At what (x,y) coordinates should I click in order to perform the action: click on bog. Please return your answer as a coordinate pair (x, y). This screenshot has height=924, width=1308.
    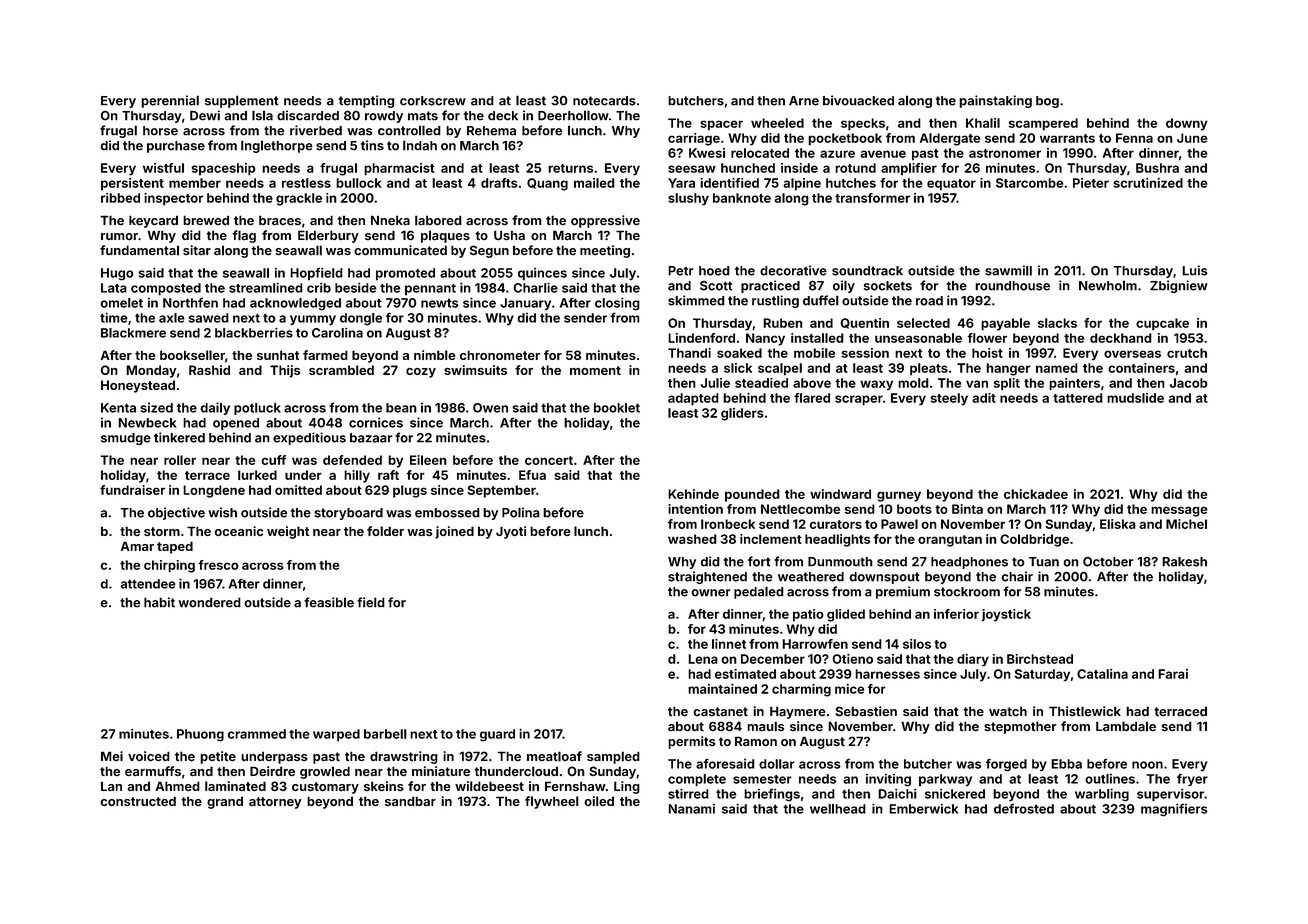
    Looking at the image, I should click on (1047, 102).
